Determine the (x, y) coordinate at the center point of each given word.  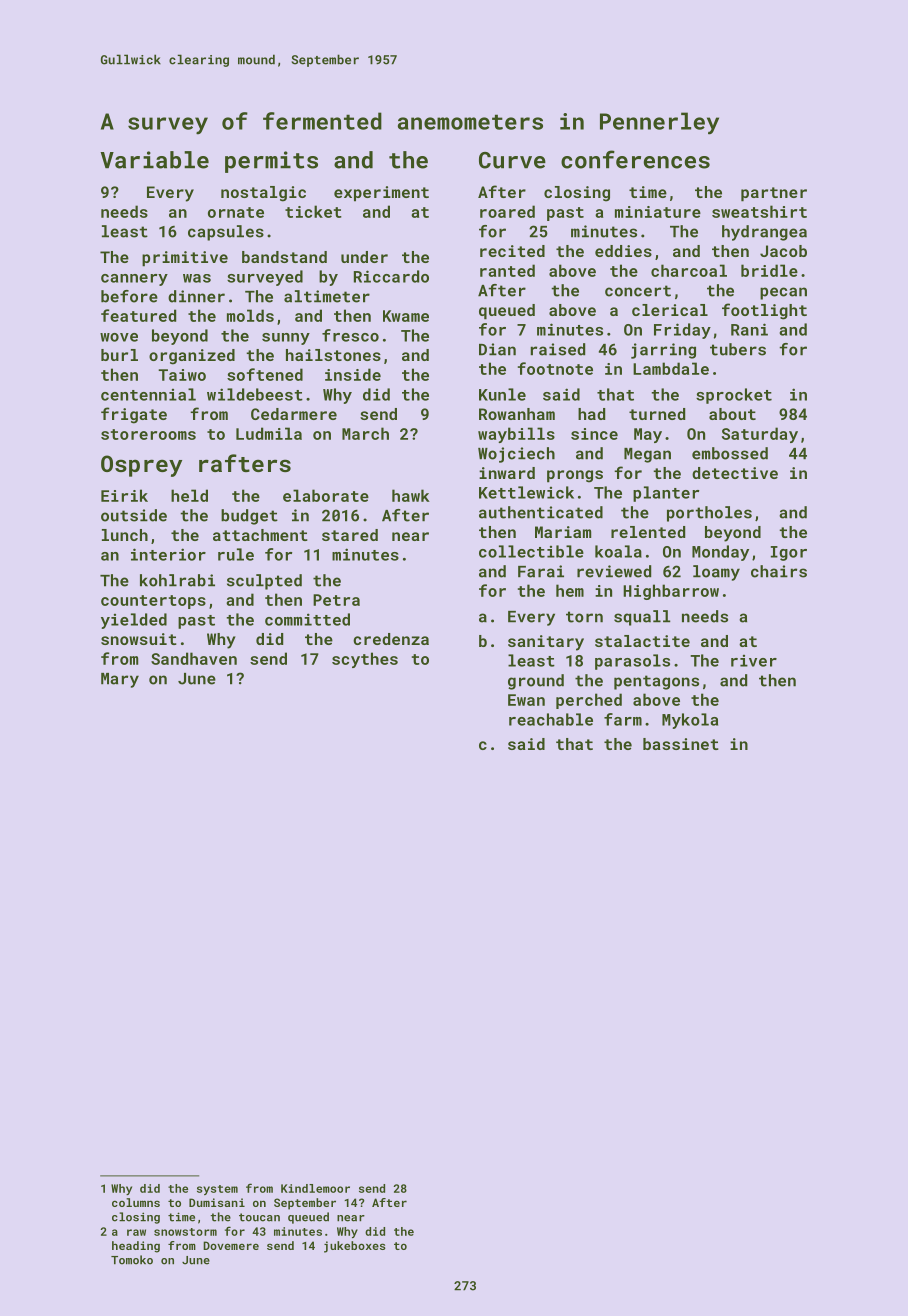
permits (271, 162)
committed (307, 619)
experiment (381, 194)
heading (136, 1247)
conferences (635, 159)
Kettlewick (526, 492)
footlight (764, 311)
